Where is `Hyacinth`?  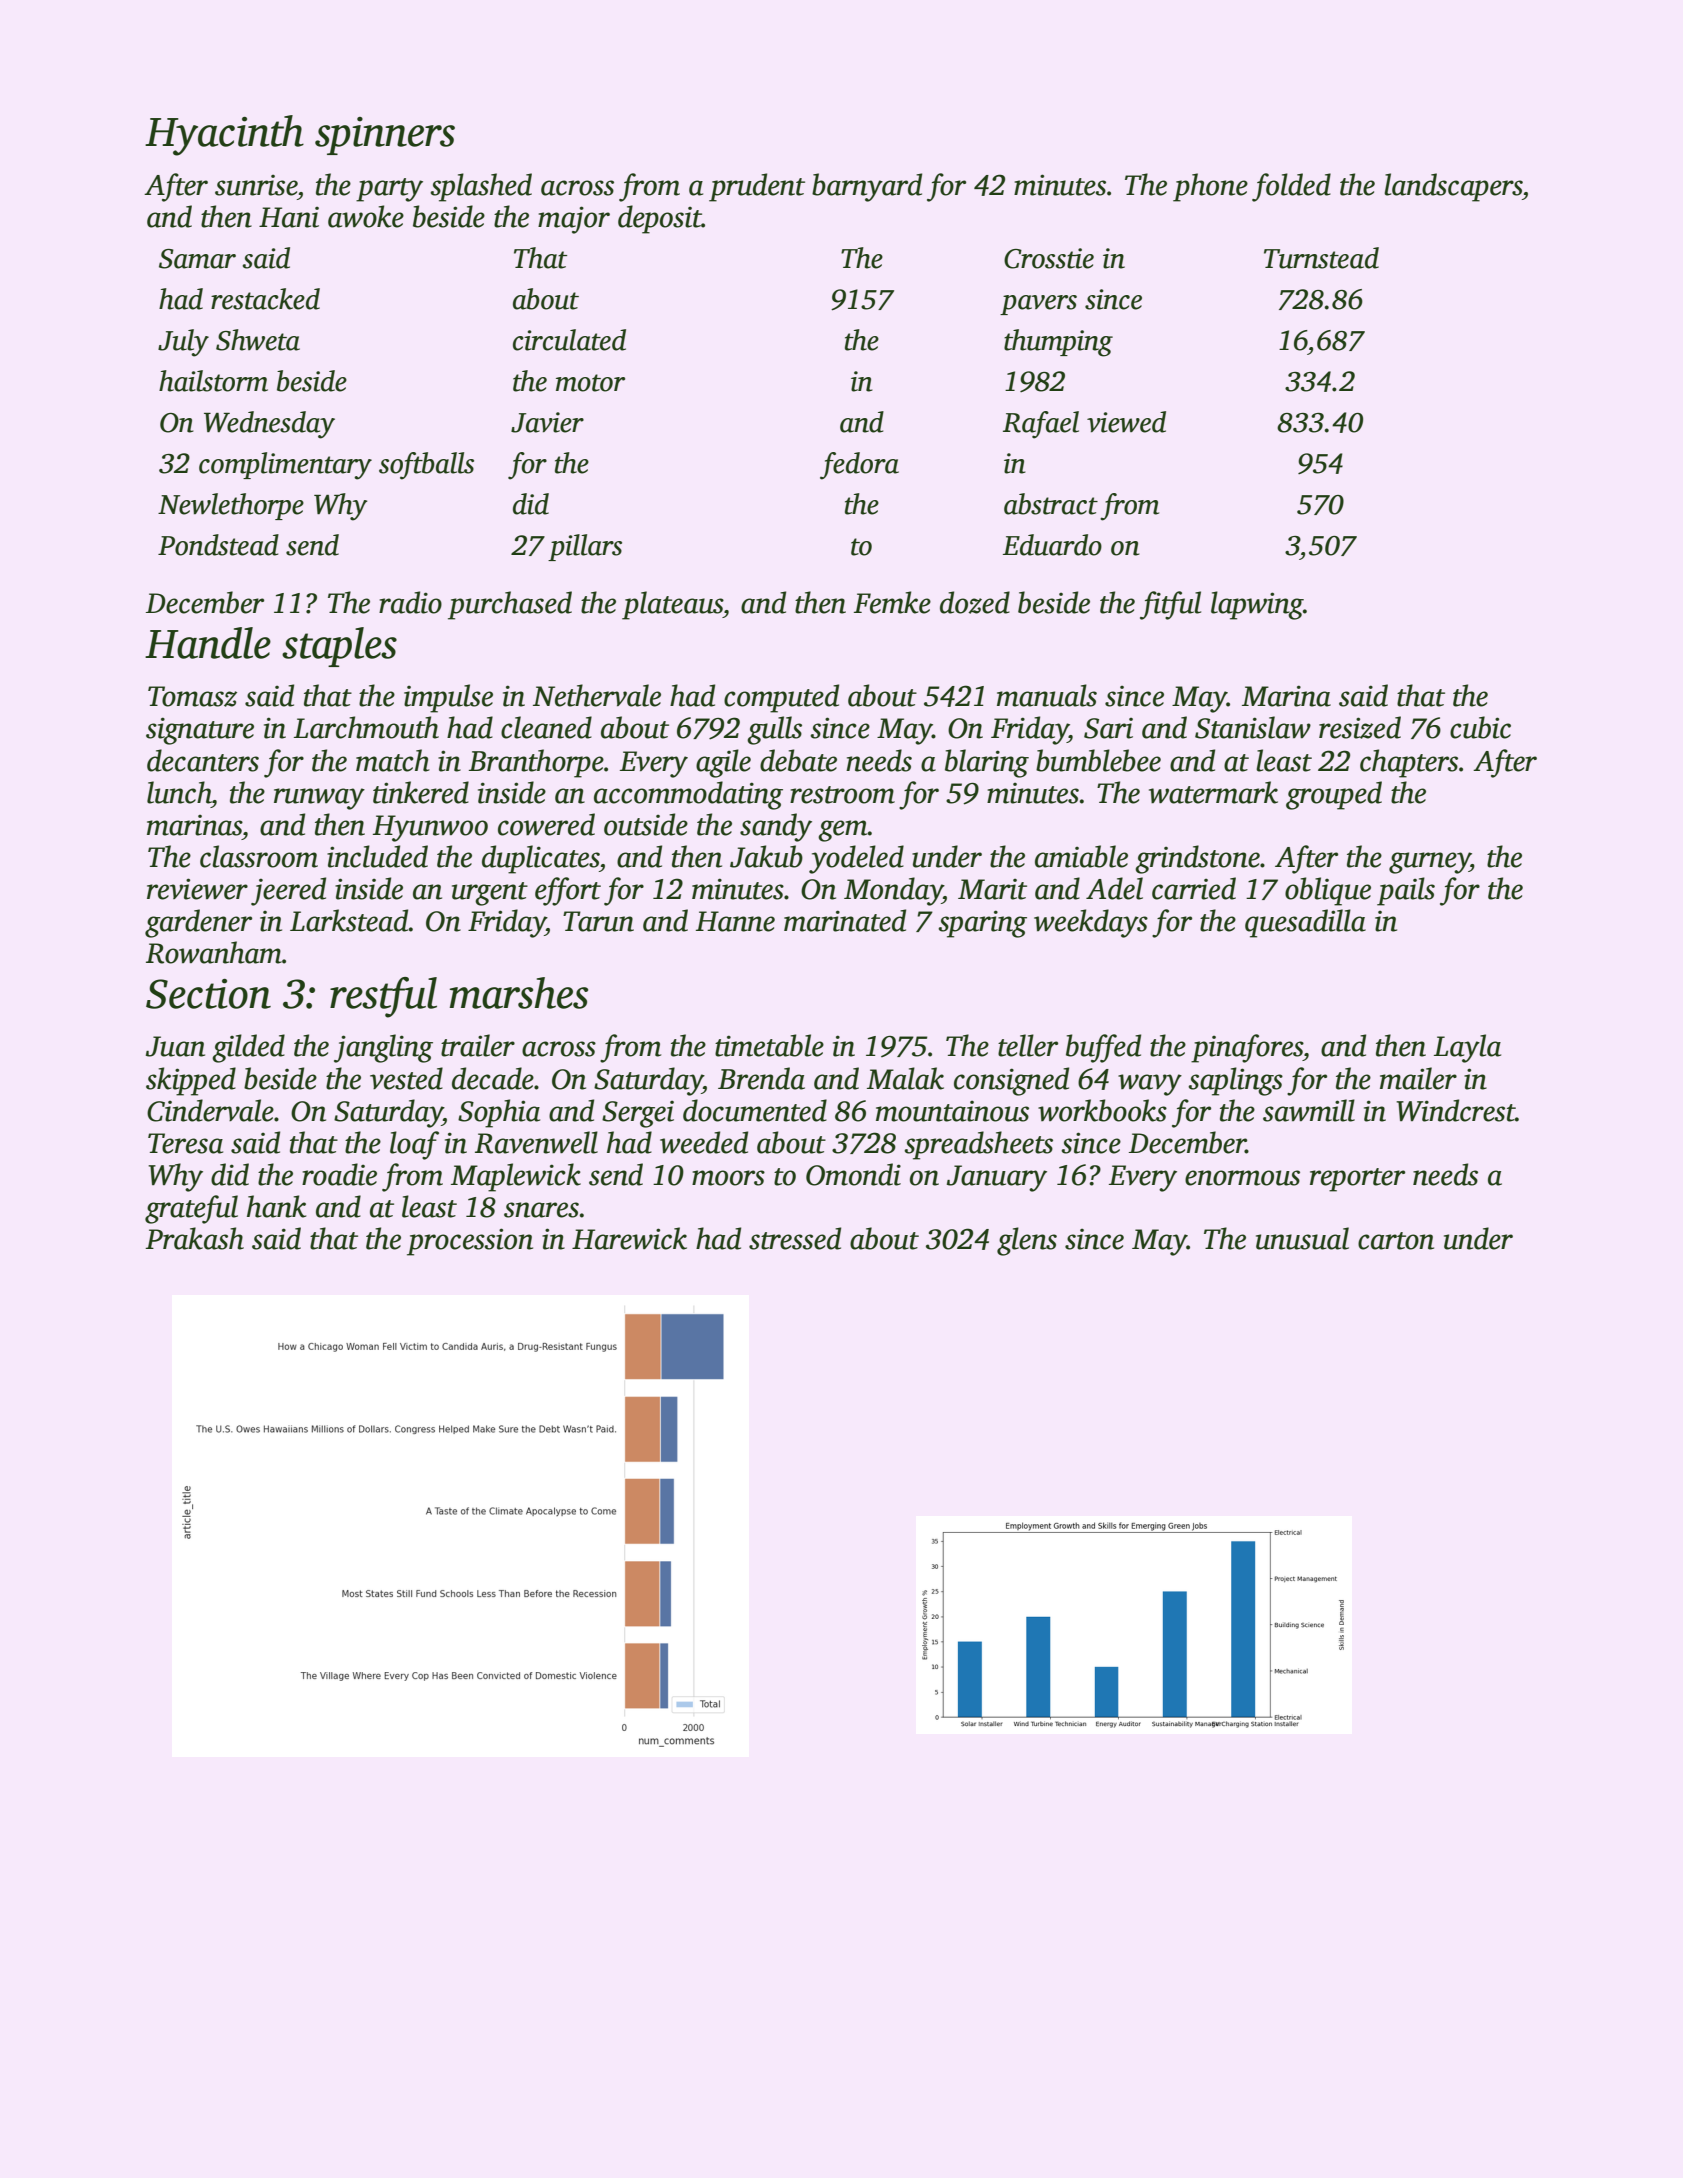 Hyacinth is located at coordinates (224, 135).
